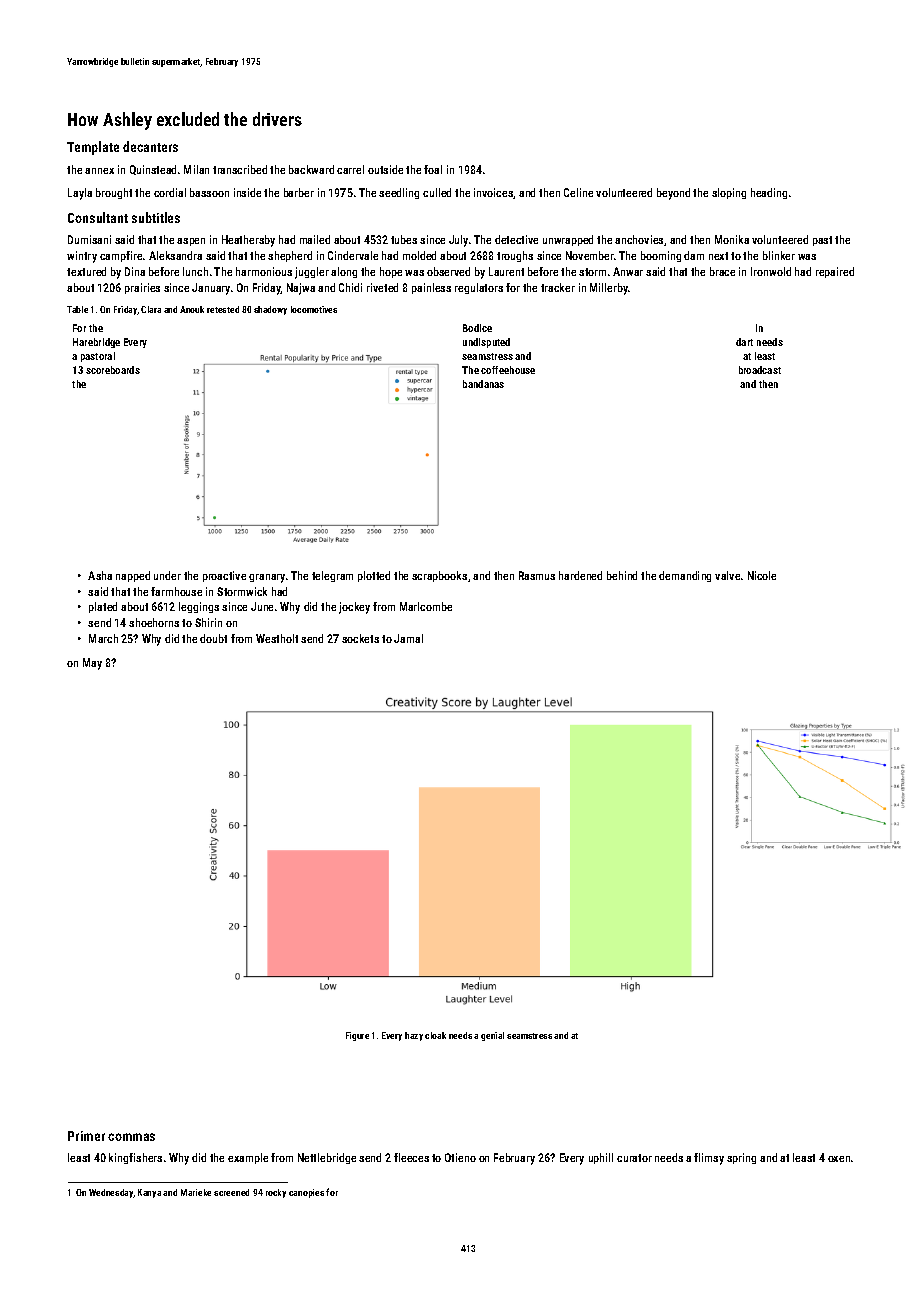 This page has height=1308, width=924. I want to click on doubt, so click(213, 638).
